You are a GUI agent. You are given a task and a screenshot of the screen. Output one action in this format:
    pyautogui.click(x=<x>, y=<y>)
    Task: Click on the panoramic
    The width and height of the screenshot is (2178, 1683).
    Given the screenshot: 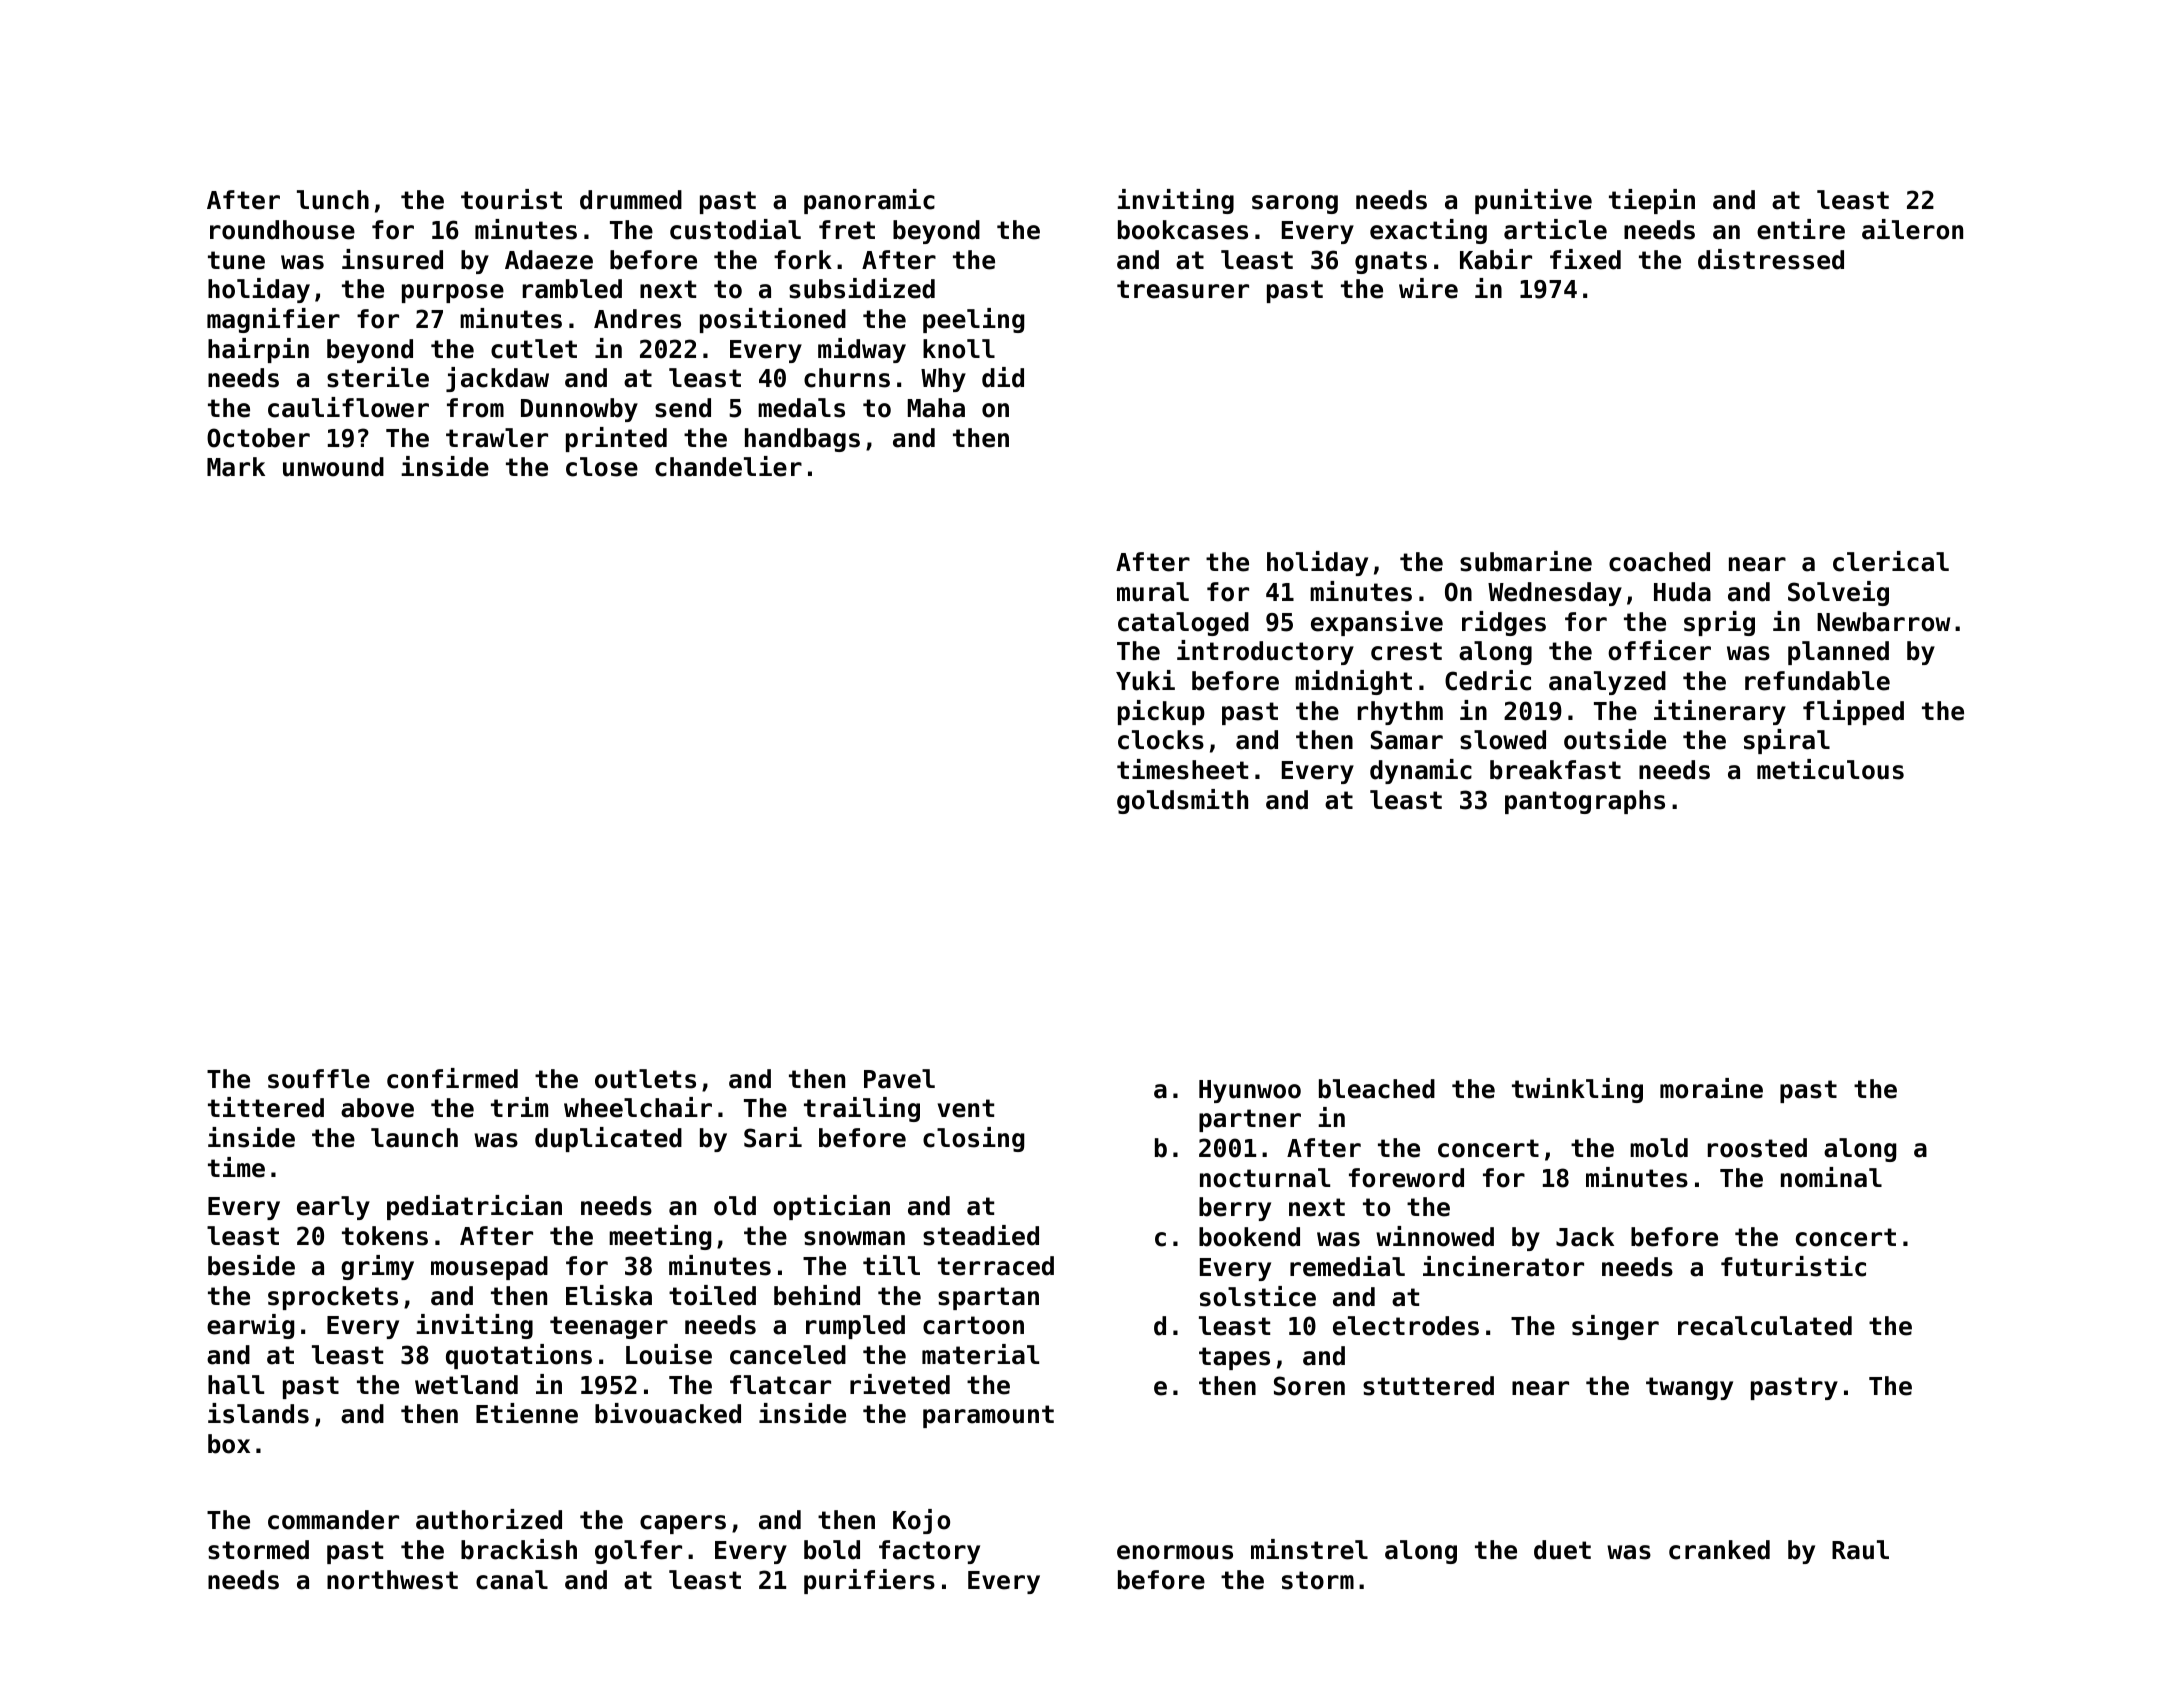 What is the action you would take?
    pyautogui.click(x=869, y=201)
